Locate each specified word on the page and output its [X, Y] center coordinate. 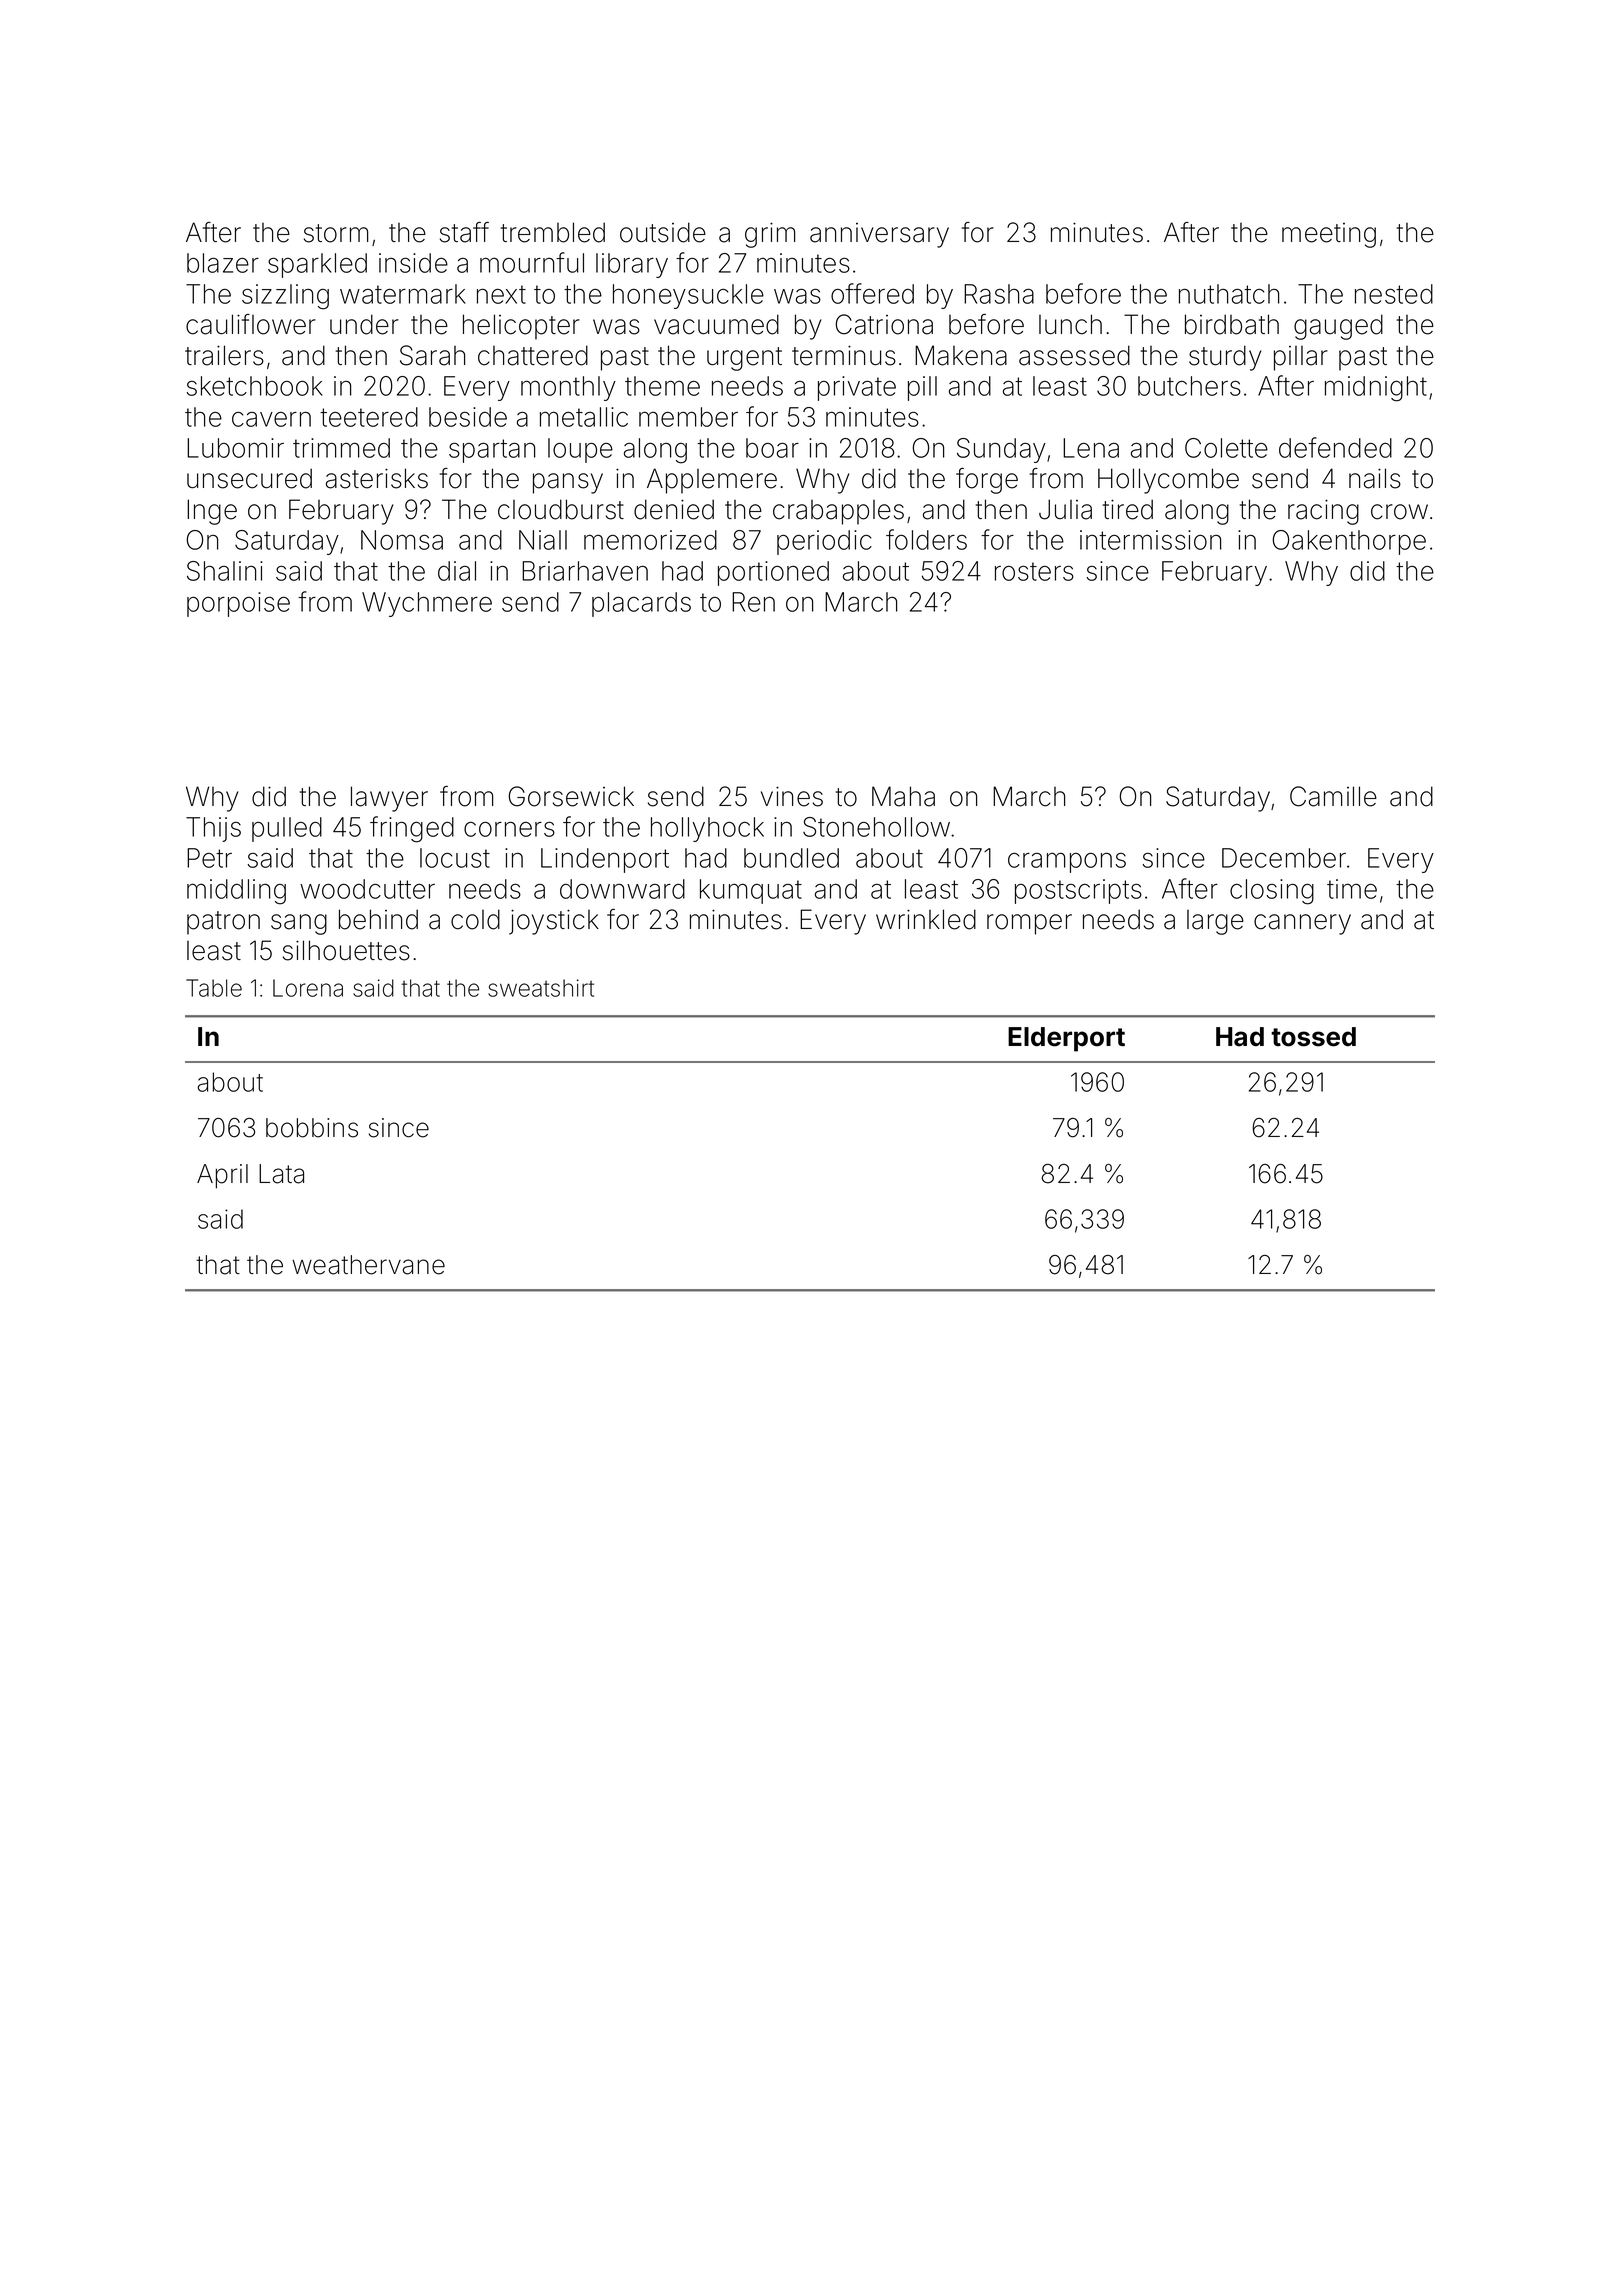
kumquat [751, 891]
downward [622, 889]
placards [641, 604]
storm [336, 233]
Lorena [308, 988]
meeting [1329, 235]
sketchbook [255, 386]
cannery [1302, 924]
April [222, 1176]
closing [1272, 892]
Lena [1091, 448]
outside [663, 232]
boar [772, 448]
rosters [1034, 571]
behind [378, 919]
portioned [773, 573]
